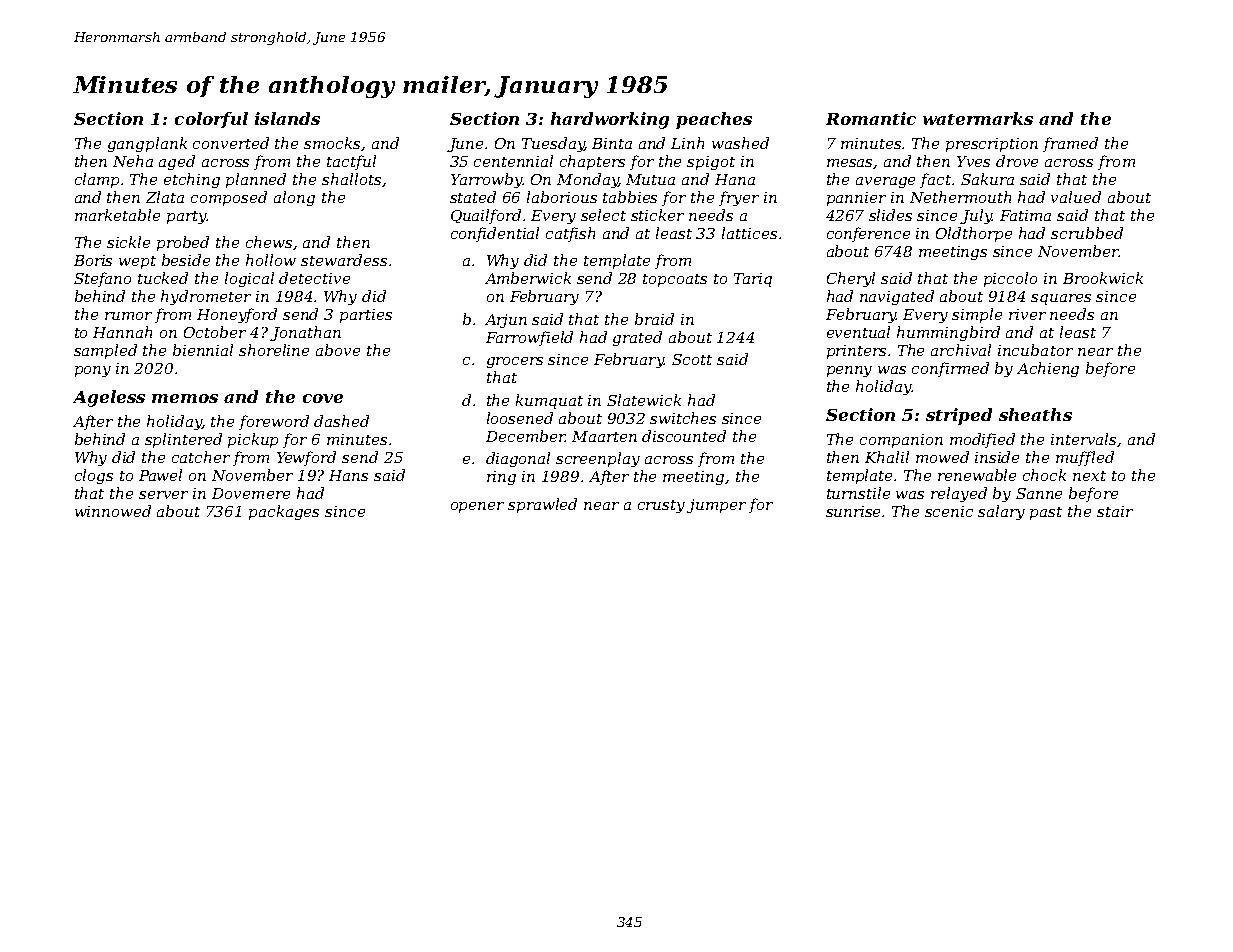  I want to click on muffled, so click(1085, 458).
